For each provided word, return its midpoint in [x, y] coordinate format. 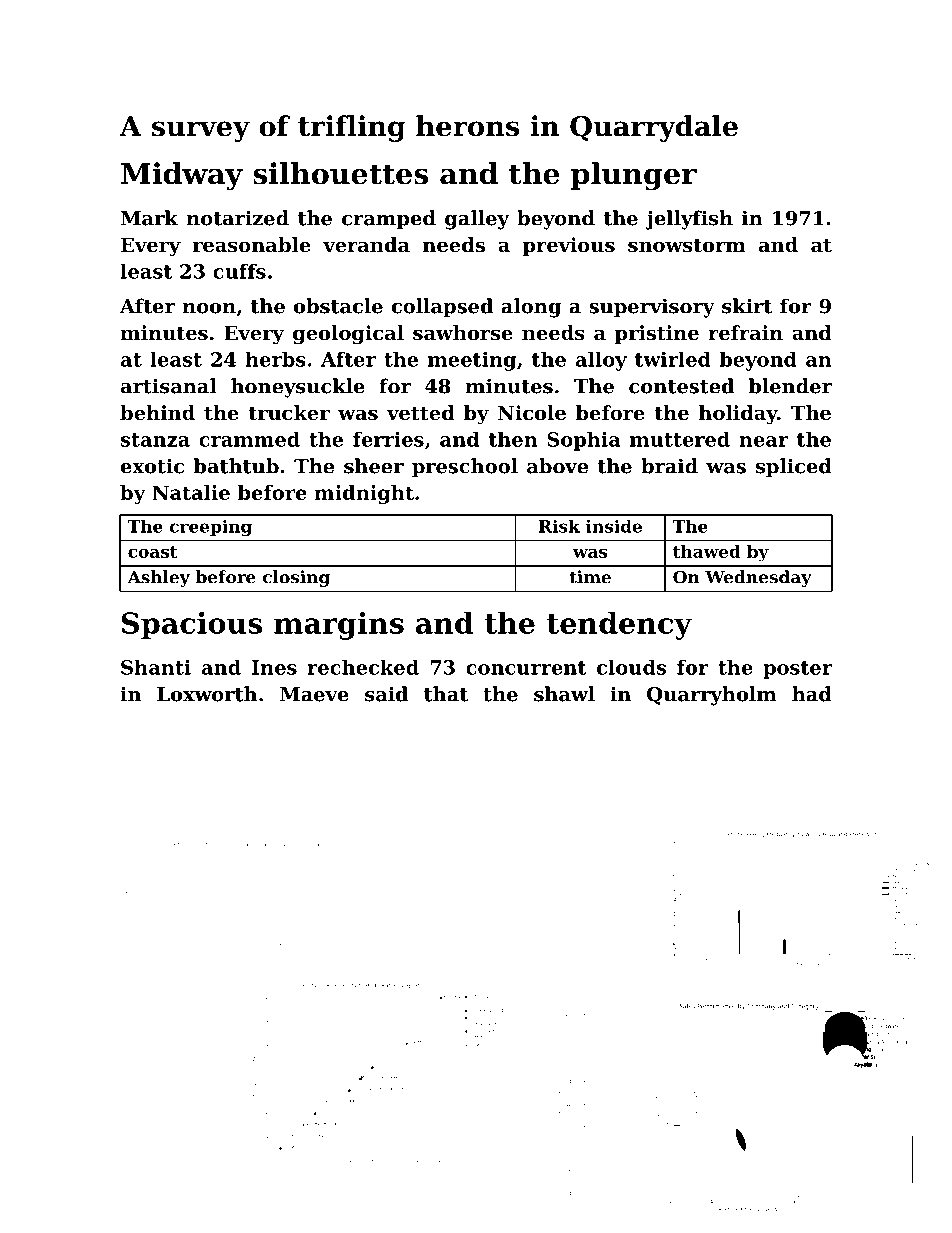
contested [681, 386]
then [513, 439]
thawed [707, 551]
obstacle [338, 306]
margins [339, 626]
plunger [634, 176]
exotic [152, 466]
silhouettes [340, 173]
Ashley [158, 578]
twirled [673, 359]
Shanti [156, 667]
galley [477, 220]
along [531, 308]
